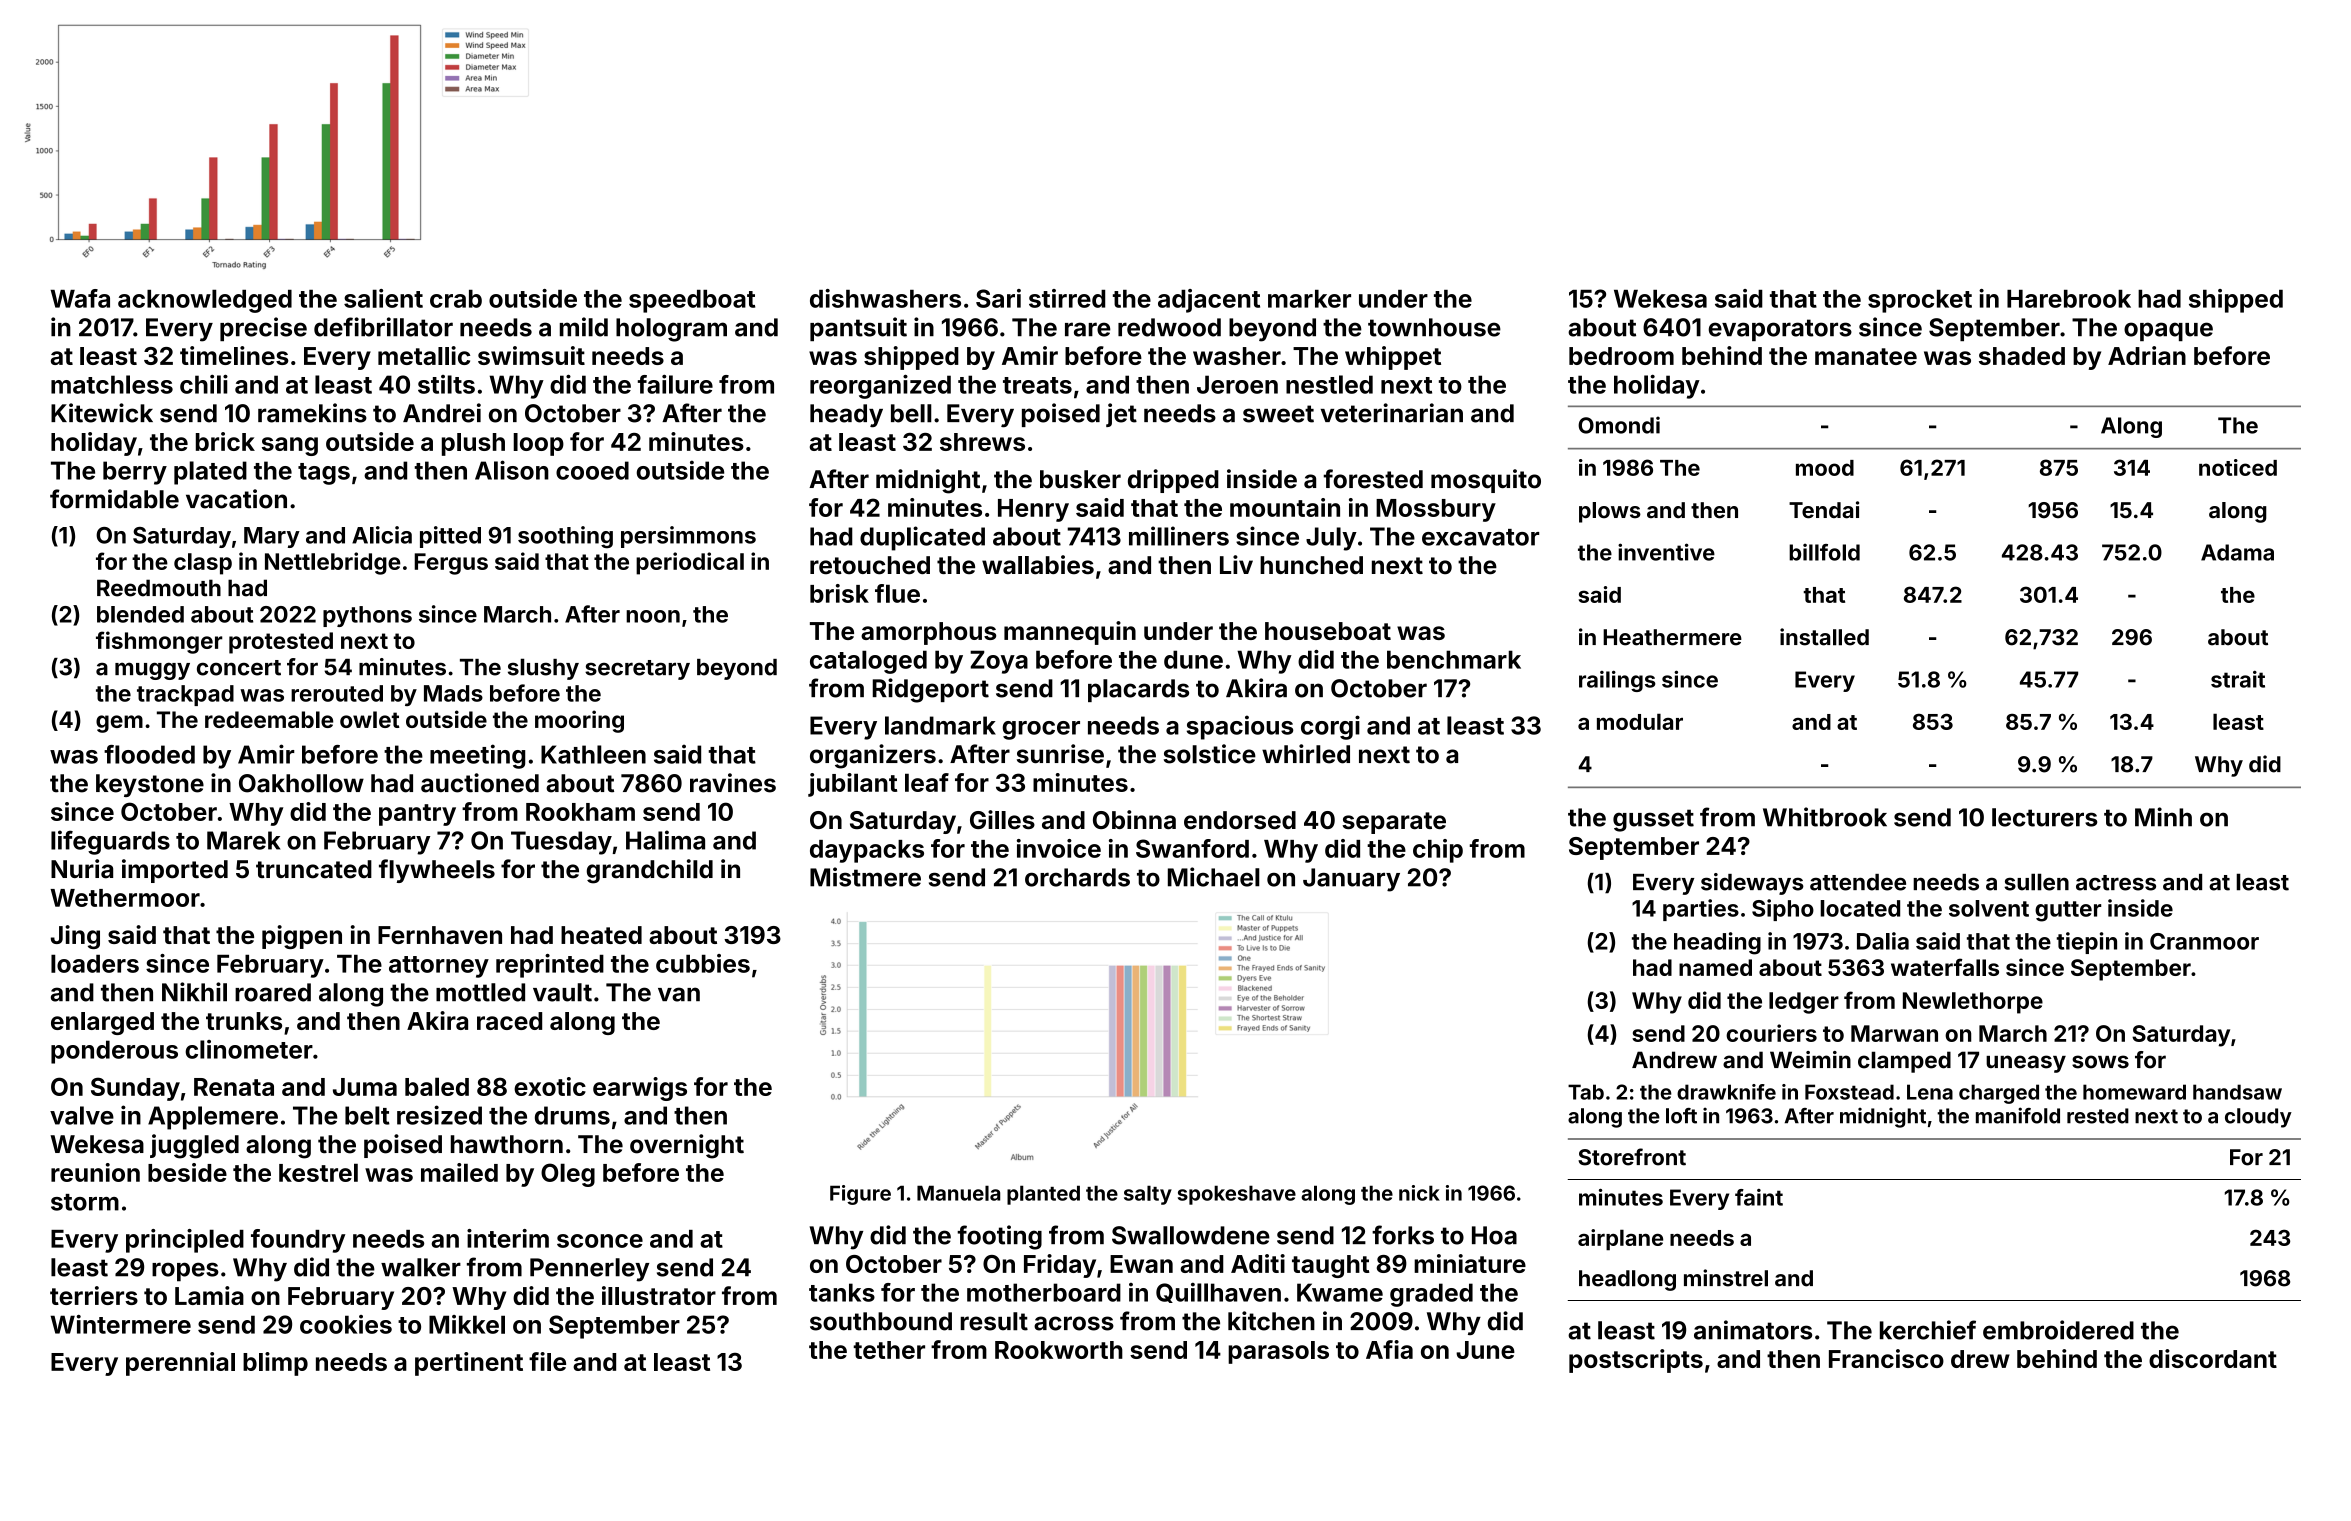 The height and width of the screenshot is (1521, 2351). Describe the element at coordinates (593, 754) in the screenshot. I see `Kathleen` at that location.
